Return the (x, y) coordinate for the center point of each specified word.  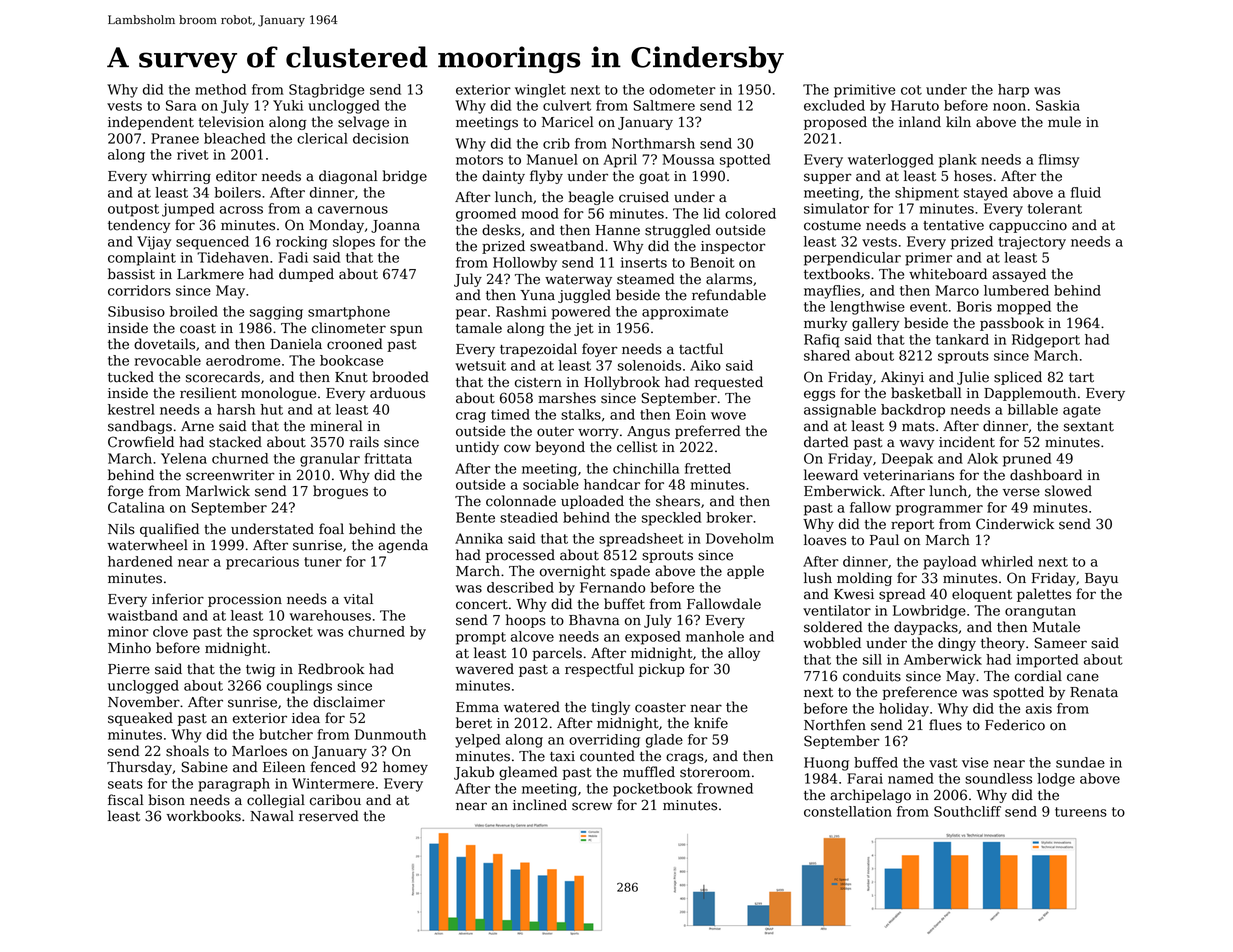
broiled (194, 311)
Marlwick (218, 491)
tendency (139, 226)
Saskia (1058, 105)
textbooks (837, 274)
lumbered (1016, 290)
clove (170, 631)
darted (826, 442)
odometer (682, 89)
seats (125, 784)
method (220, 89)
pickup (661, 670)
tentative (953, 225)
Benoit (712, 262)
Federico (1015, 725)
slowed (1068, 491)
